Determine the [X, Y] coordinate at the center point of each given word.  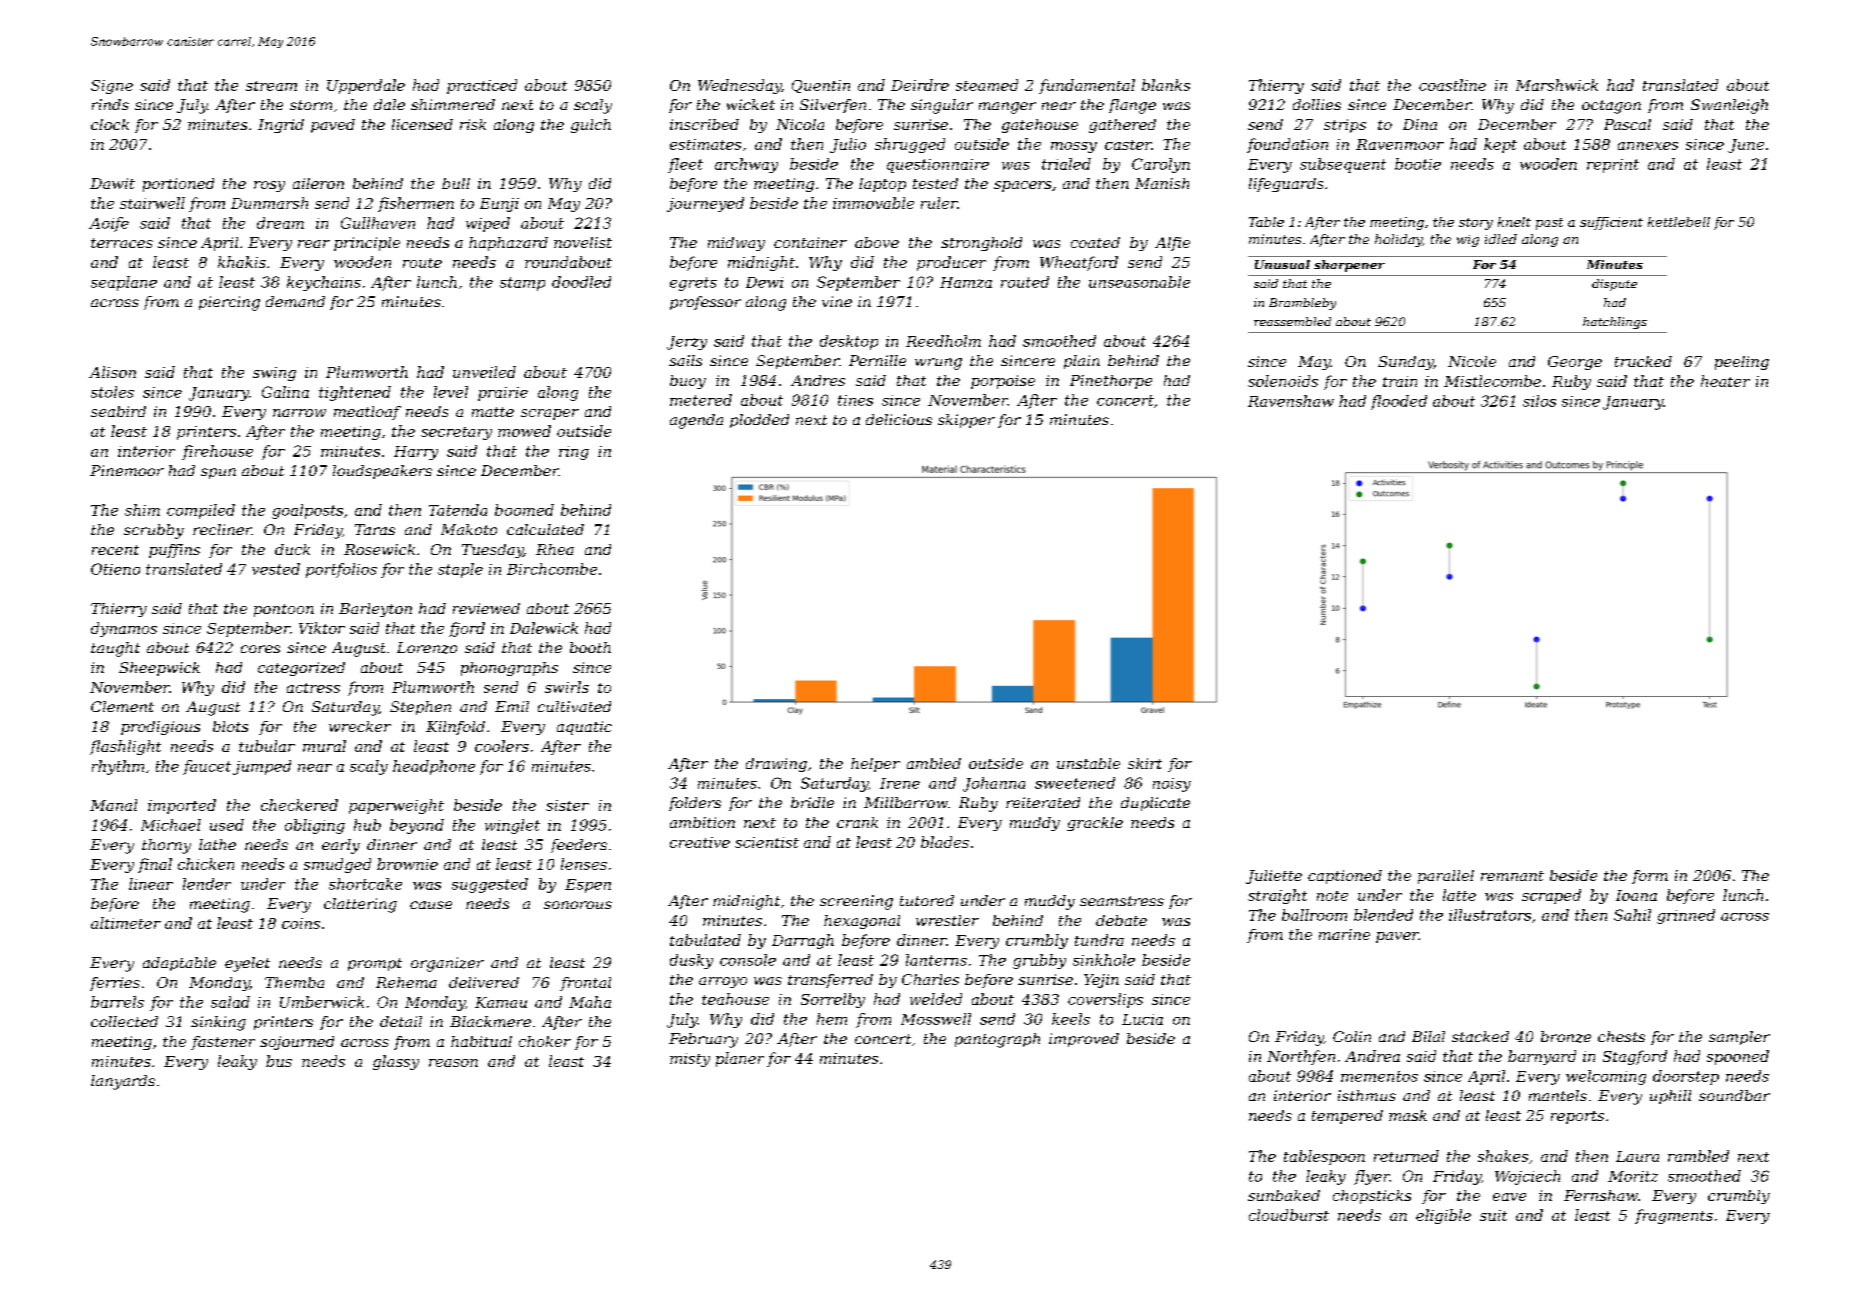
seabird [118, 411]
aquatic [584, 728]
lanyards [123, 1082]
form [1650, 877]
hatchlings [1615, 323]
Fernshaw [1601, 1195]
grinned [1686, 916]
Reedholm [943, 341]
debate [1121, 920]
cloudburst [1289, 1215]
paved [333, 126]
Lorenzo [427, 648]
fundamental [1087, 86]
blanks [1166, 85]
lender [207, 884]
